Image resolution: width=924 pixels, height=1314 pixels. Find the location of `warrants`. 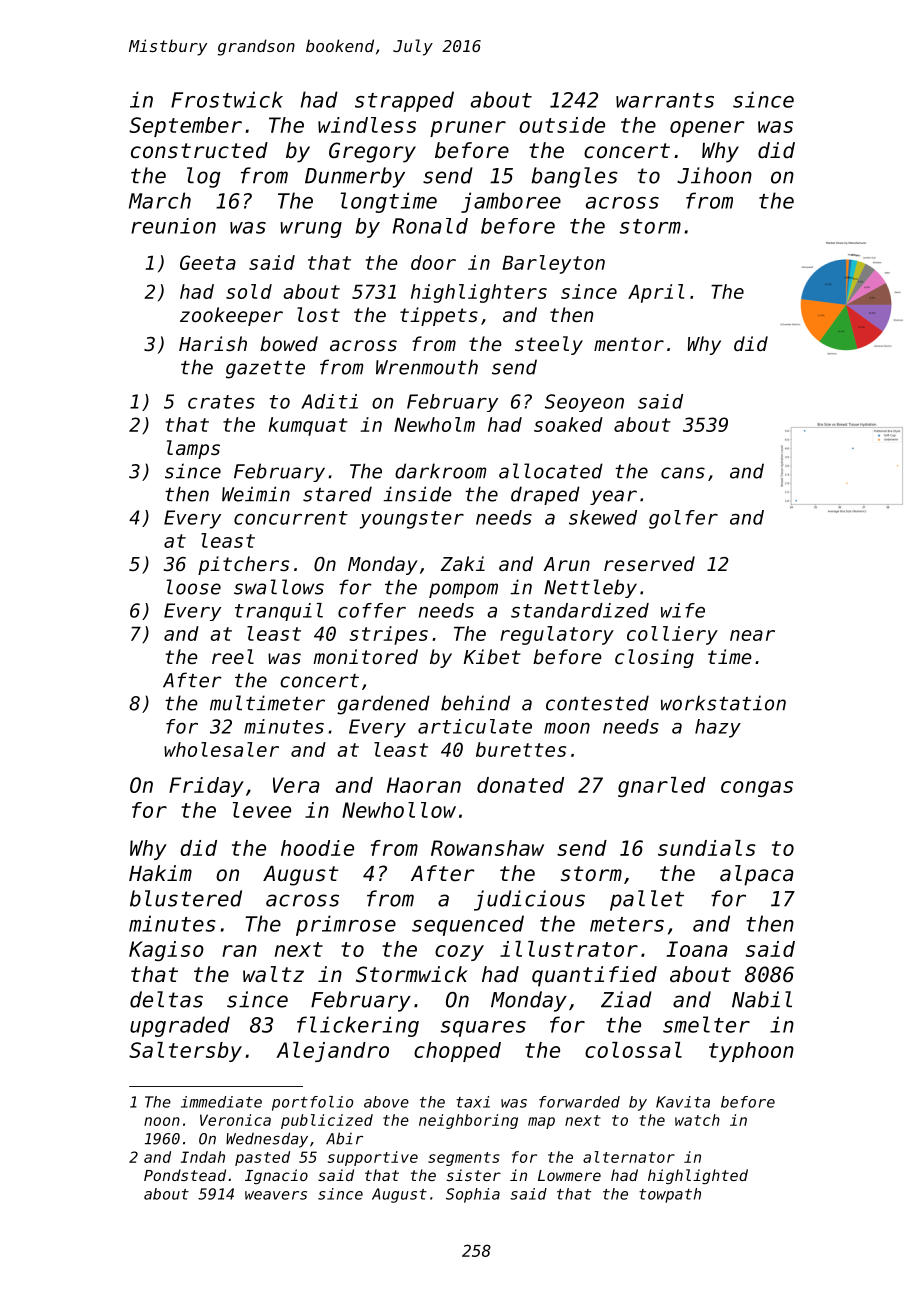

warrants is located at coordinates (665, 100).
